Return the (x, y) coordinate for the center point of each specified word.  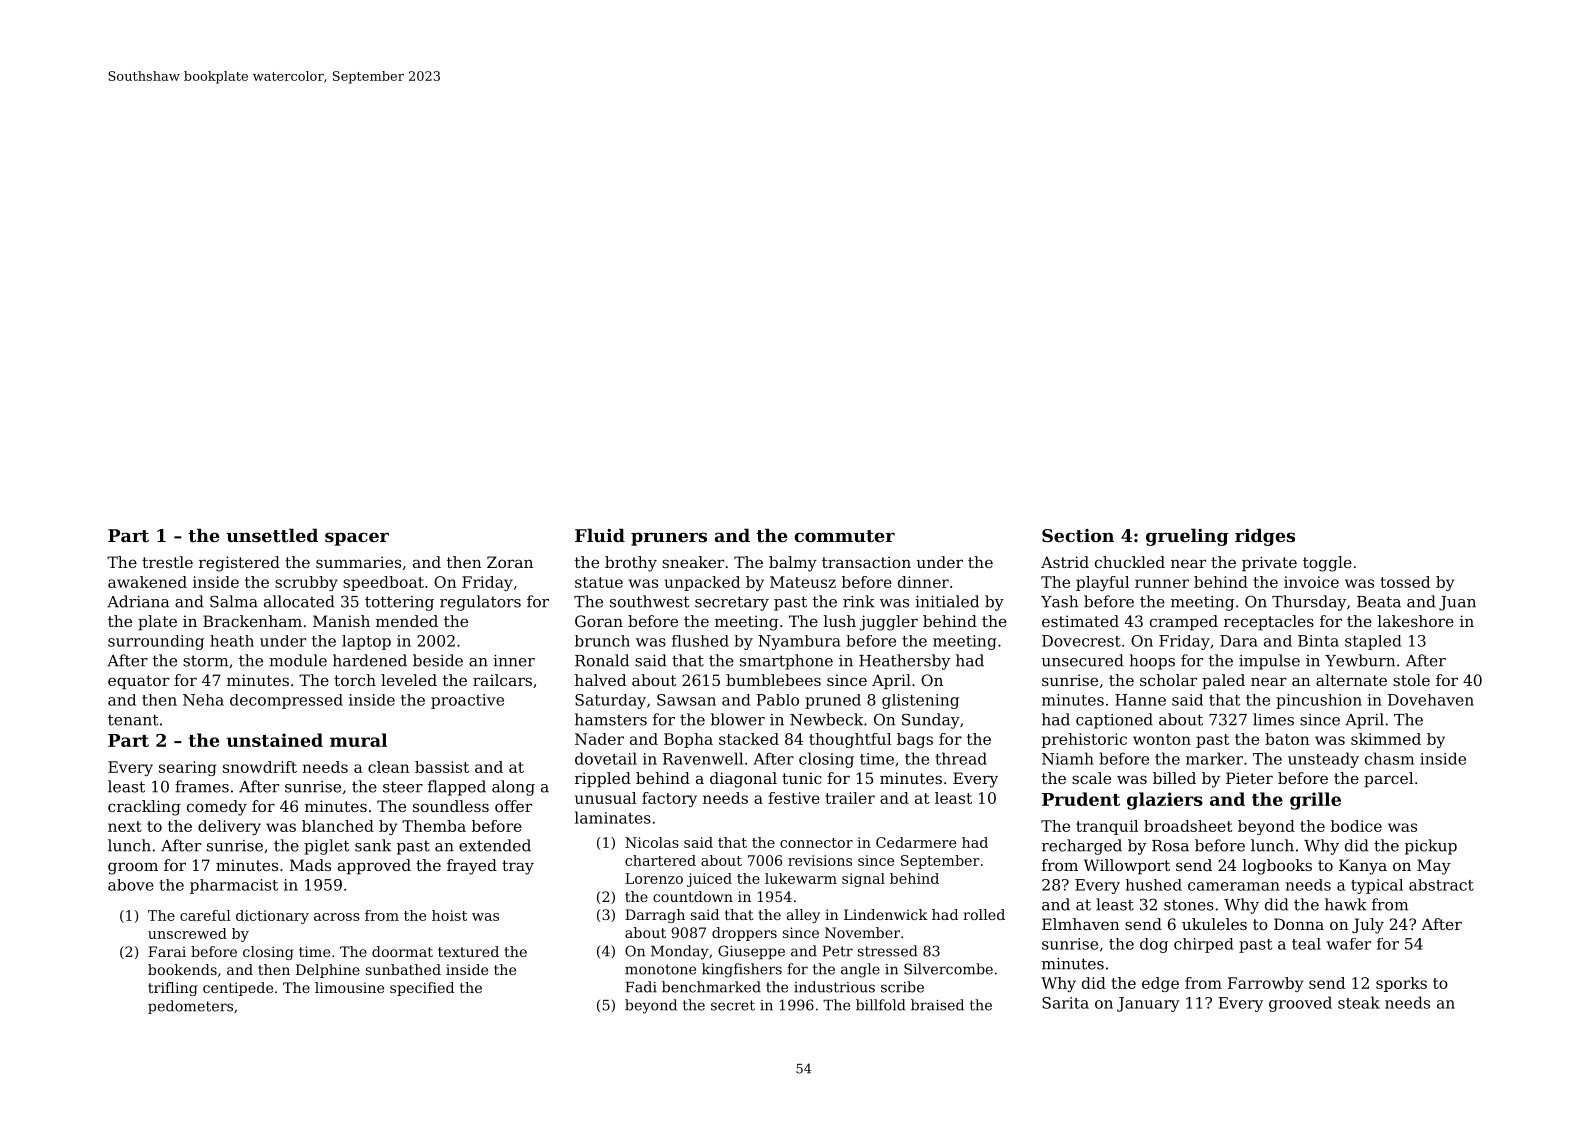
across (337, 917)
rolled (984, 914)
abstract (1441, 885)
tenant (133, 720)
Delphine (328, 971)
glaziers (1165, 801)
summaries (358, 562)
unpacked (702, 583)
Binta (1318, 641)
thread (961, 758)
